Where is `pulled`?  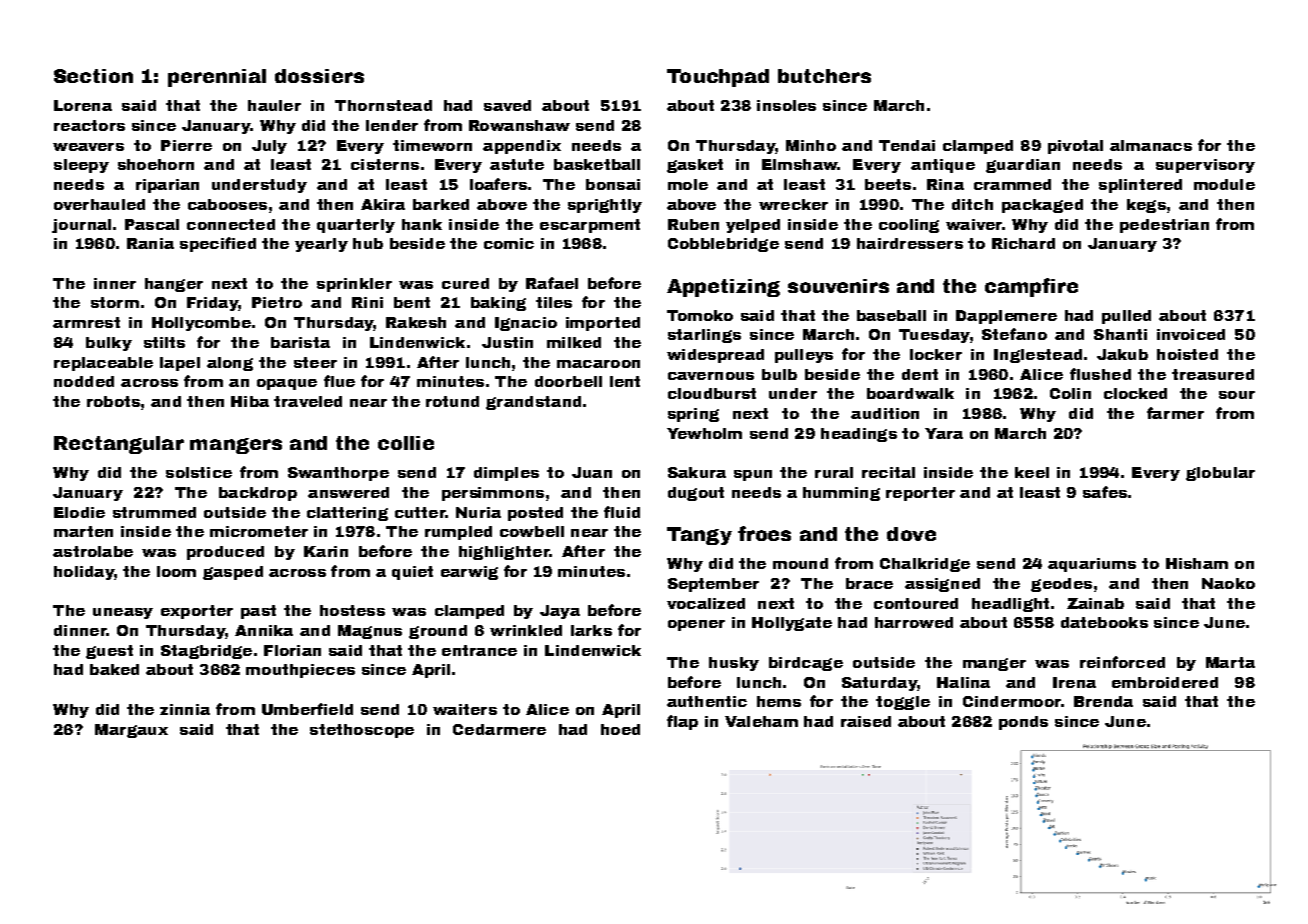
pulled is located at coordinates (1126, 317).
